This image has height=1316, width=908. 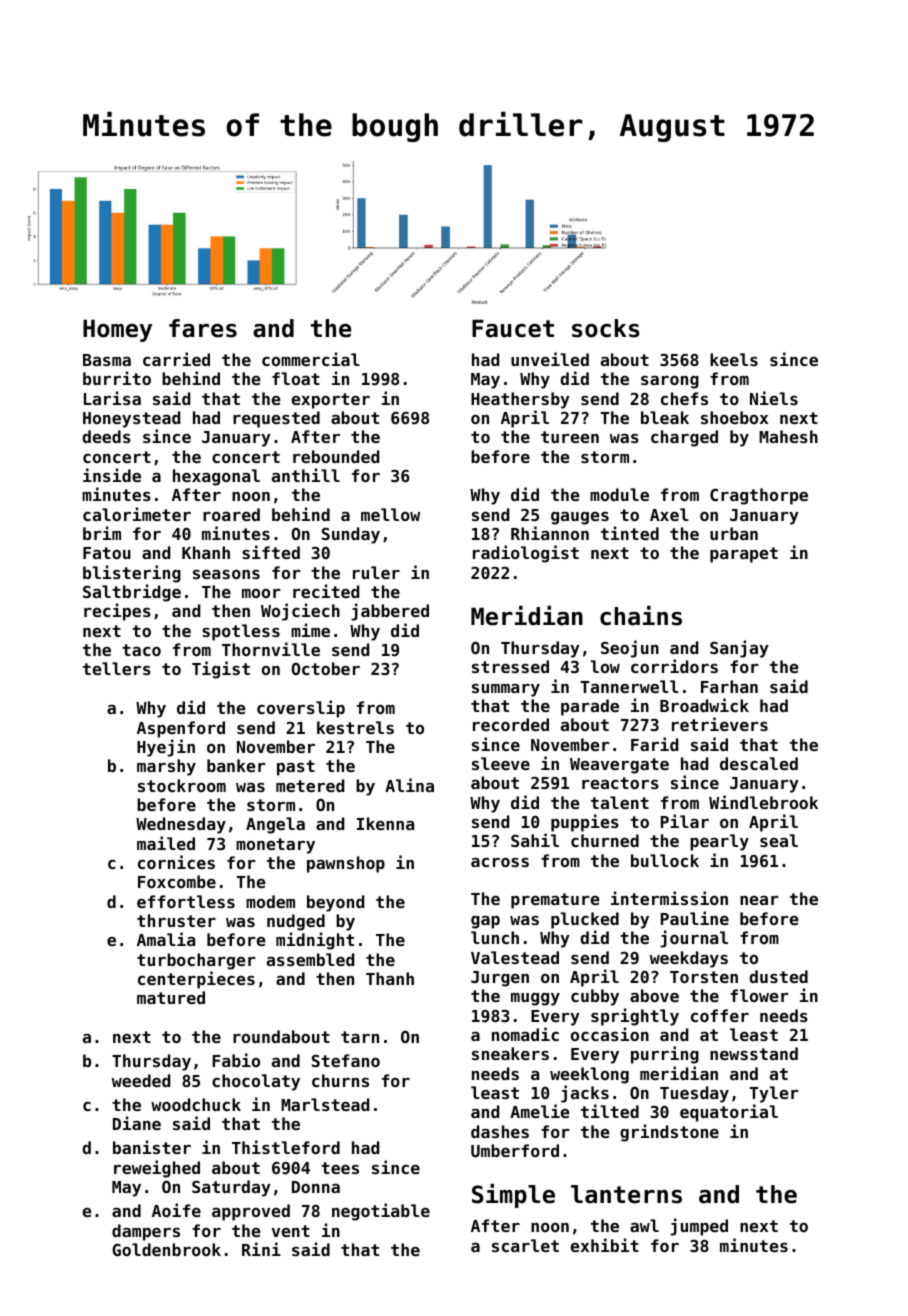 What do you see at coordinates (270, 901) in the image?
I see `modem` at bounding box center [270, 901].
